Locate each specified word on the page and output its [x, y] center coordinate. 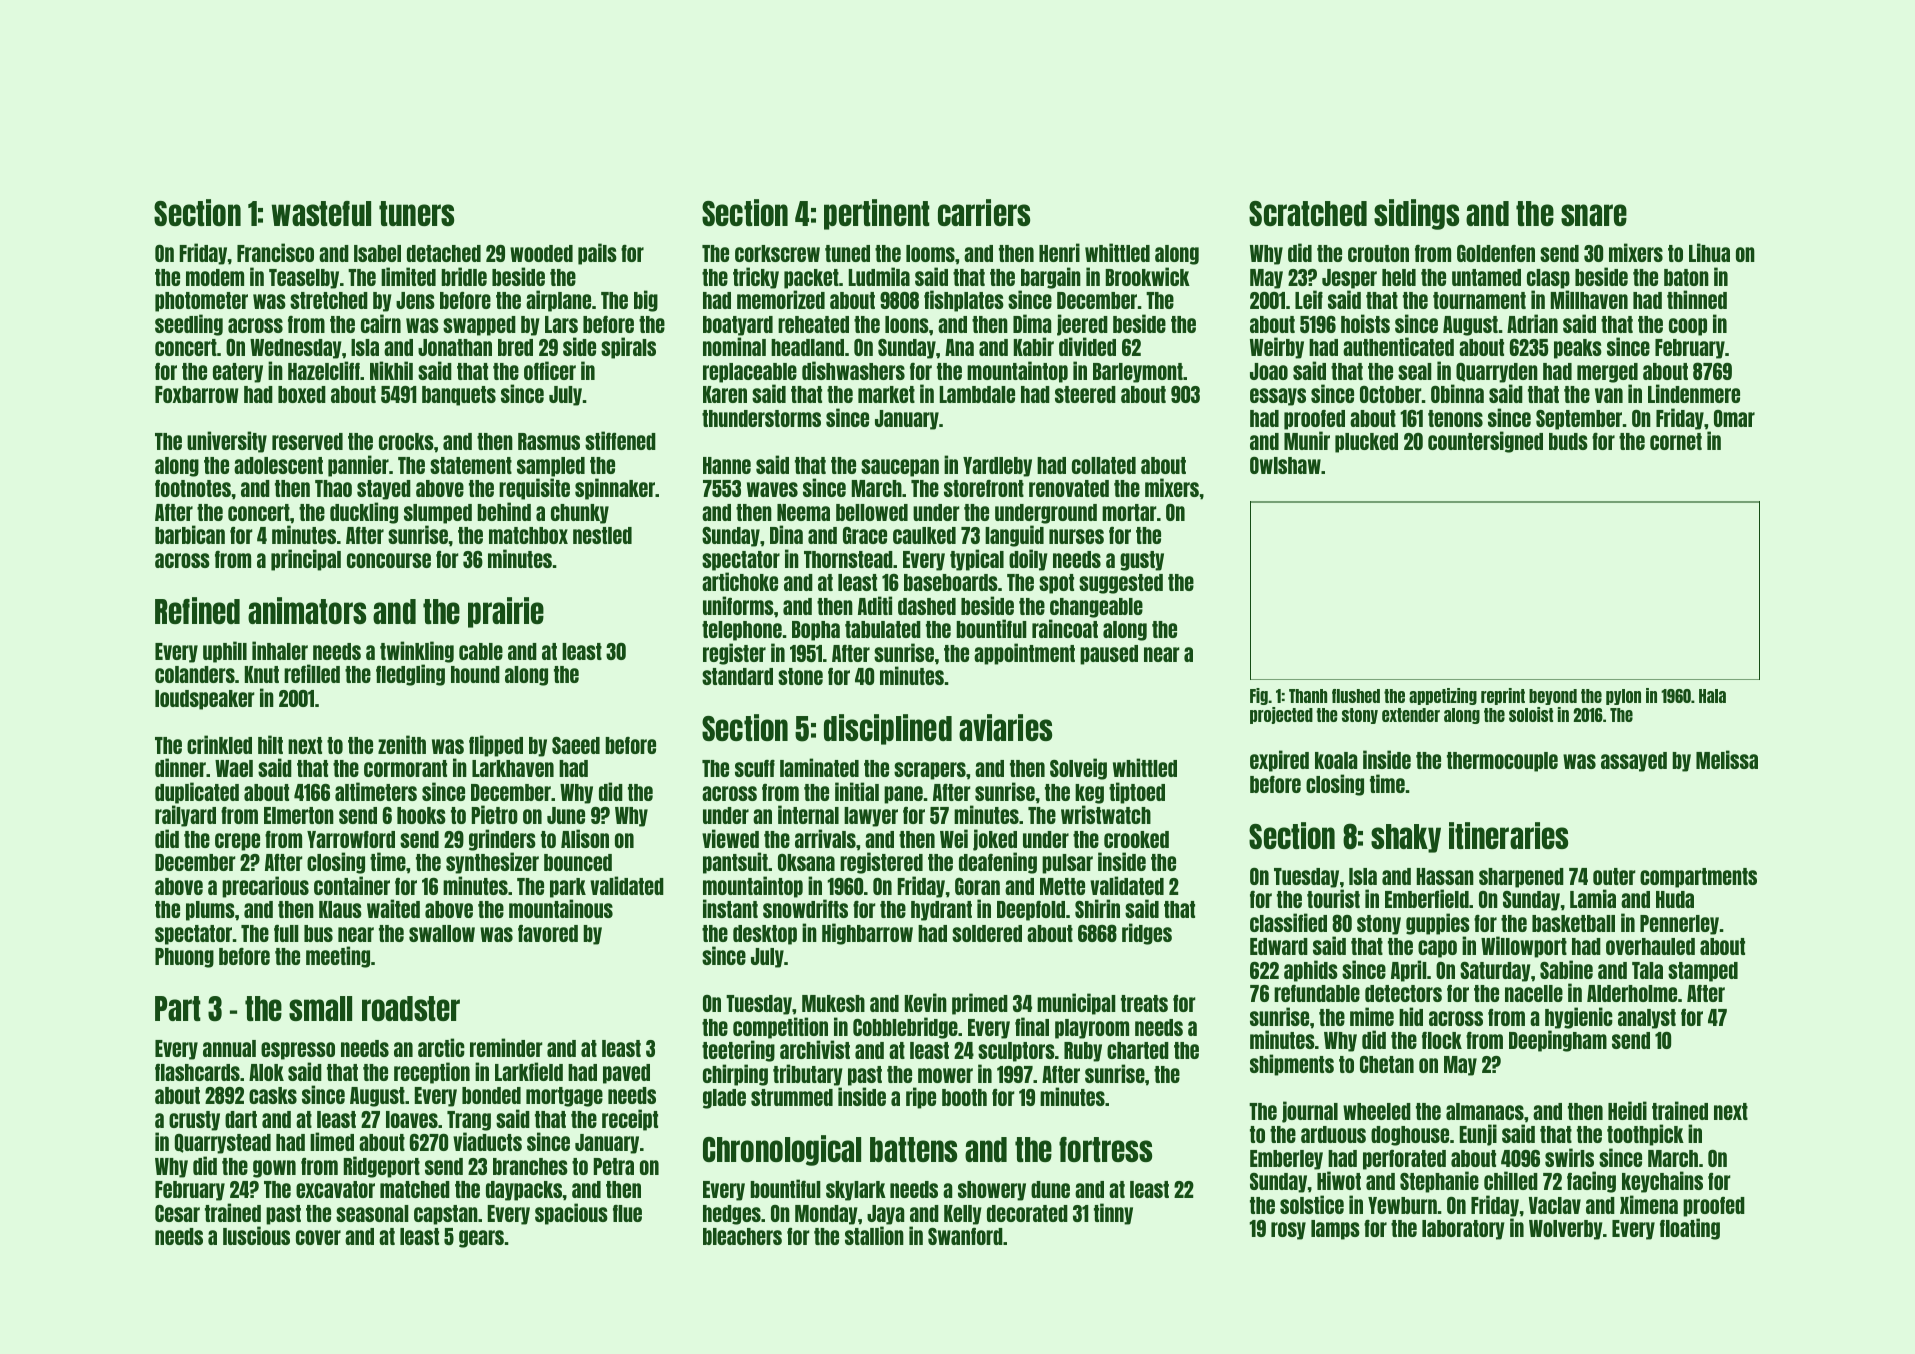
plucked [1366, 443]
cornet [1676, 441]
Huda [1675, 899]
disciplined [888, 729]
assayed [1634, 762]
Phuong [184, 958]
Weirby [1277, 348]
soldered [987, 933]
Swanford [965, 1236]
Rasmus [549, 441]
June [566, 815]
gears [481, 1239]
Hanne [727, 465]
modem [215, 277]
